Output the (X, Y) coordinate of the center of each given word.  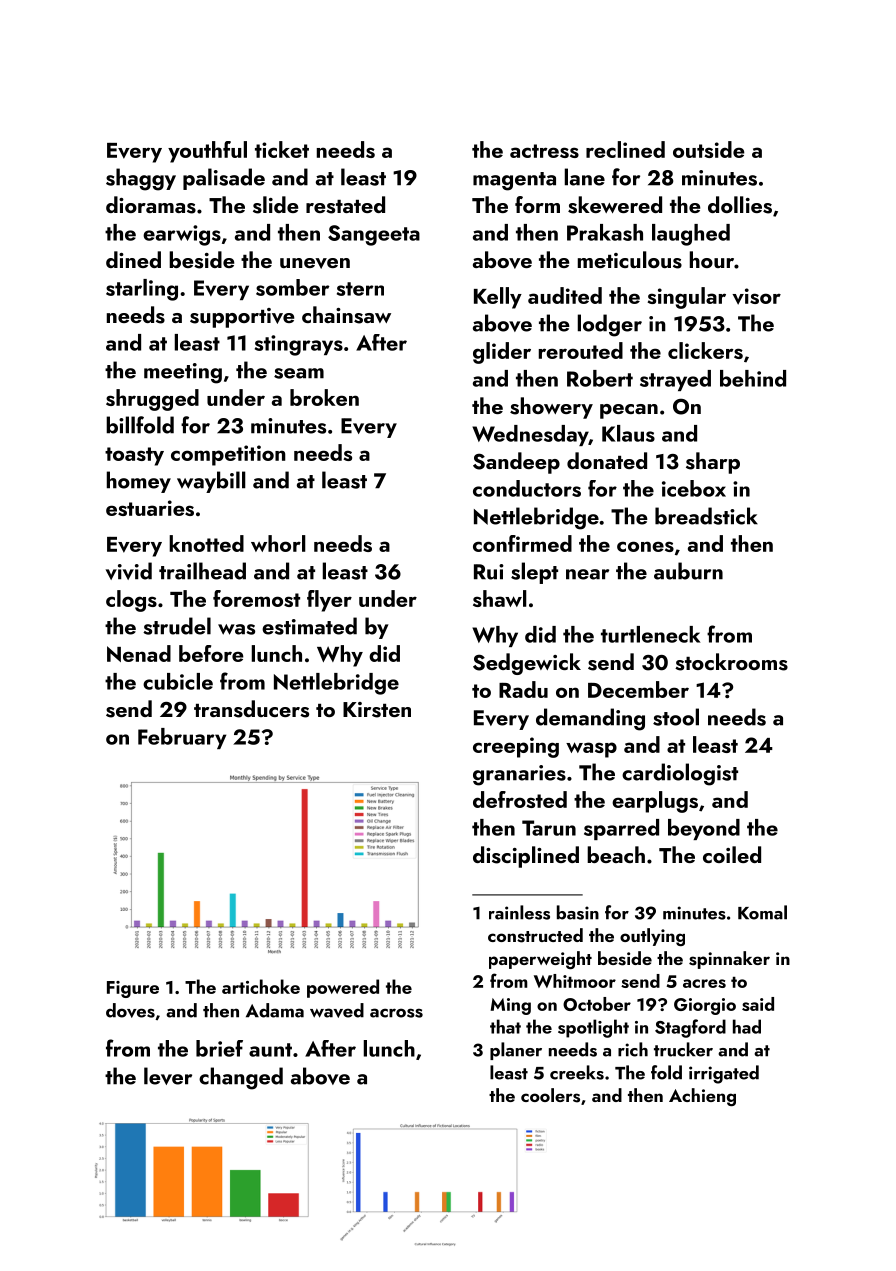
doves (130, 1010)
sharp (713, 463)
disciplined (526, 857)
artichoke (261, 986)
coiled (732, 854)
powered (343, 988)
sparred (621, 829)
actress (544, 151)
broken (324, 397)
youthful (207, 152)
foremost (256, 598)
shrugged (152, 400)
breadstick (706, 516)
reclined (625, 149)
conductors (527, 488)
